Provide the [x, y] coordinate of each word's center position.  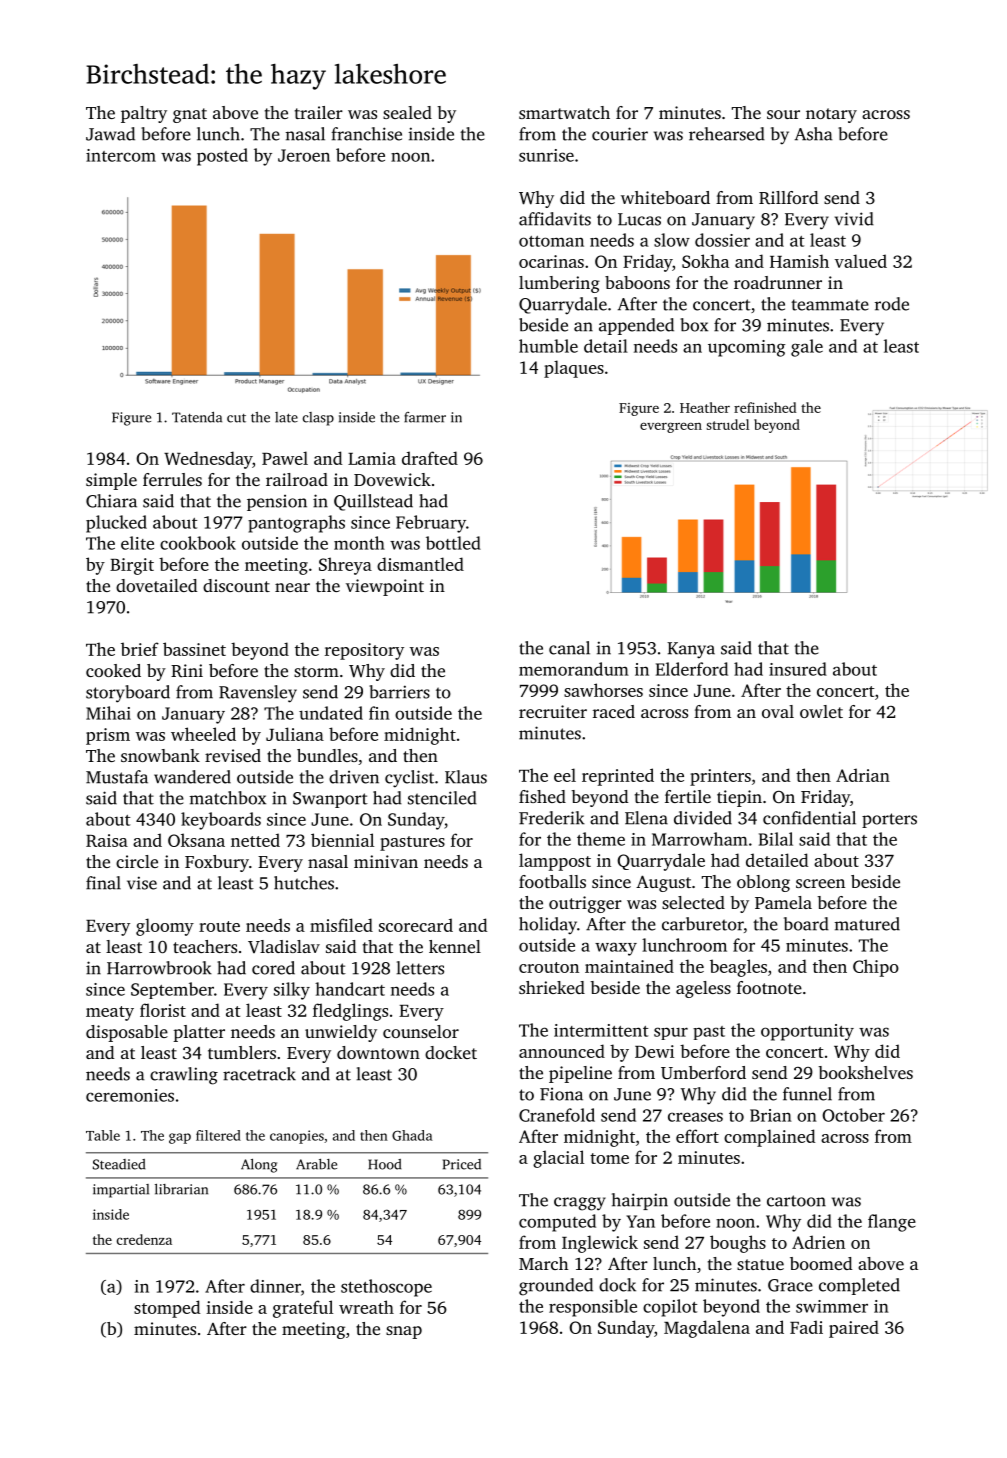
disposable [127, 1033]
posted [222, 157]
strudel [727, 424]
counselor [421, 1031]
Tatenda [197, 417]
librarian [181, 1189]
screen [820, 883]
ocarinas [551, 261]
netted [255, 840]
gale [807, 348]
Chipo [876, 968]
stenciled [442, 798]
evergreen [671, 427]
